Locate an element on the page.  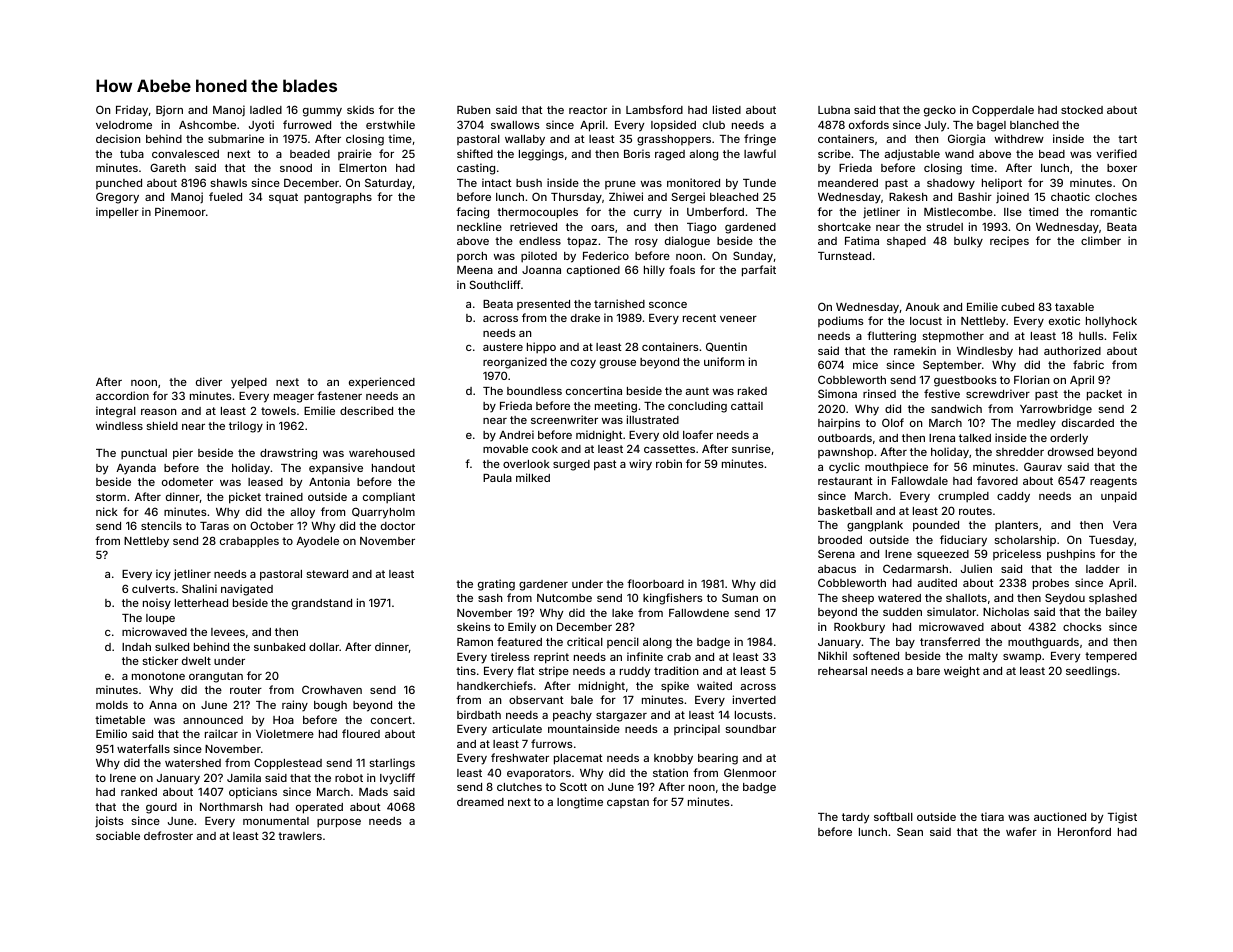
submarine is located at coordinates (236, 138).
